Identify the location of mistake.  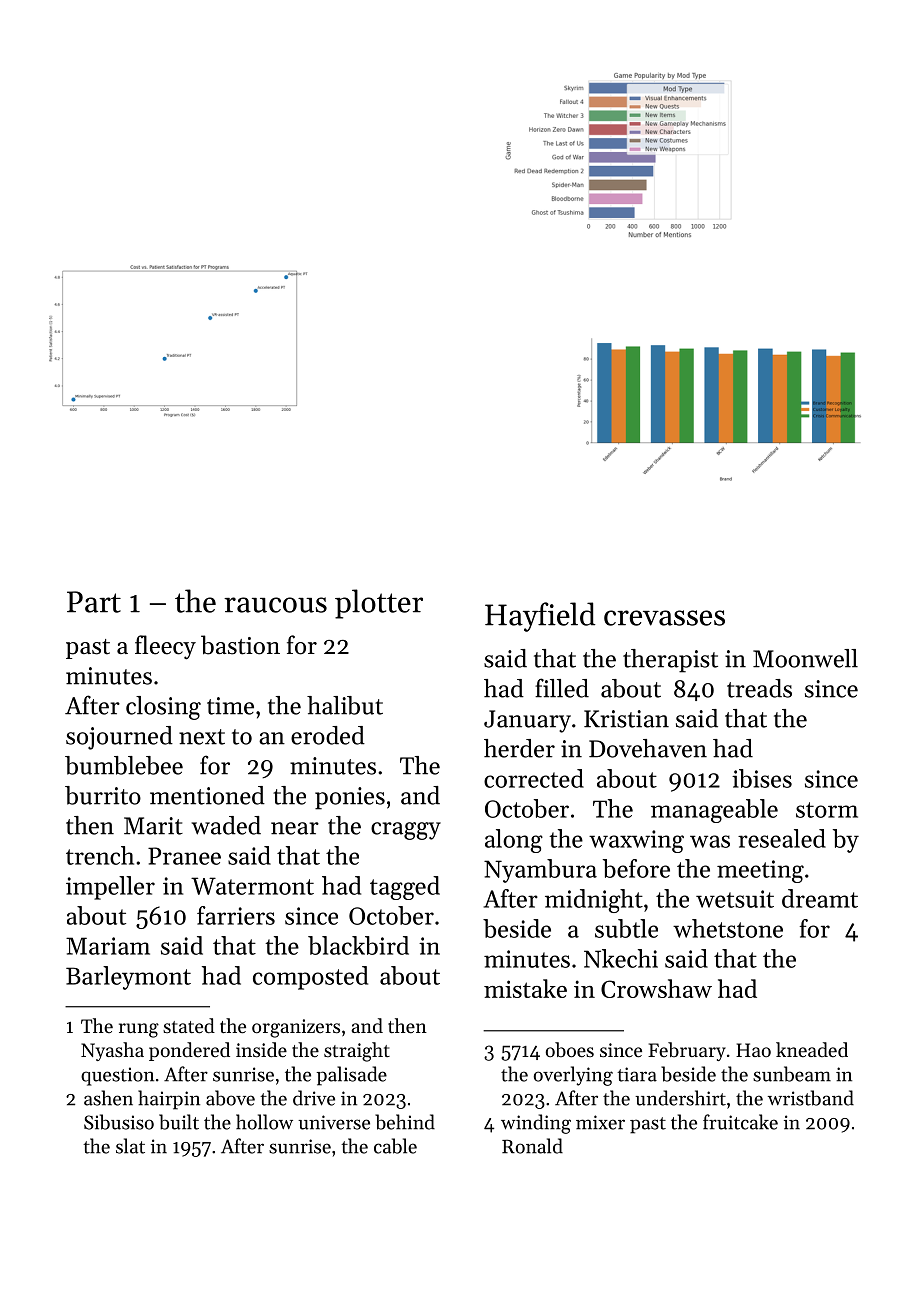
(525, 988).
